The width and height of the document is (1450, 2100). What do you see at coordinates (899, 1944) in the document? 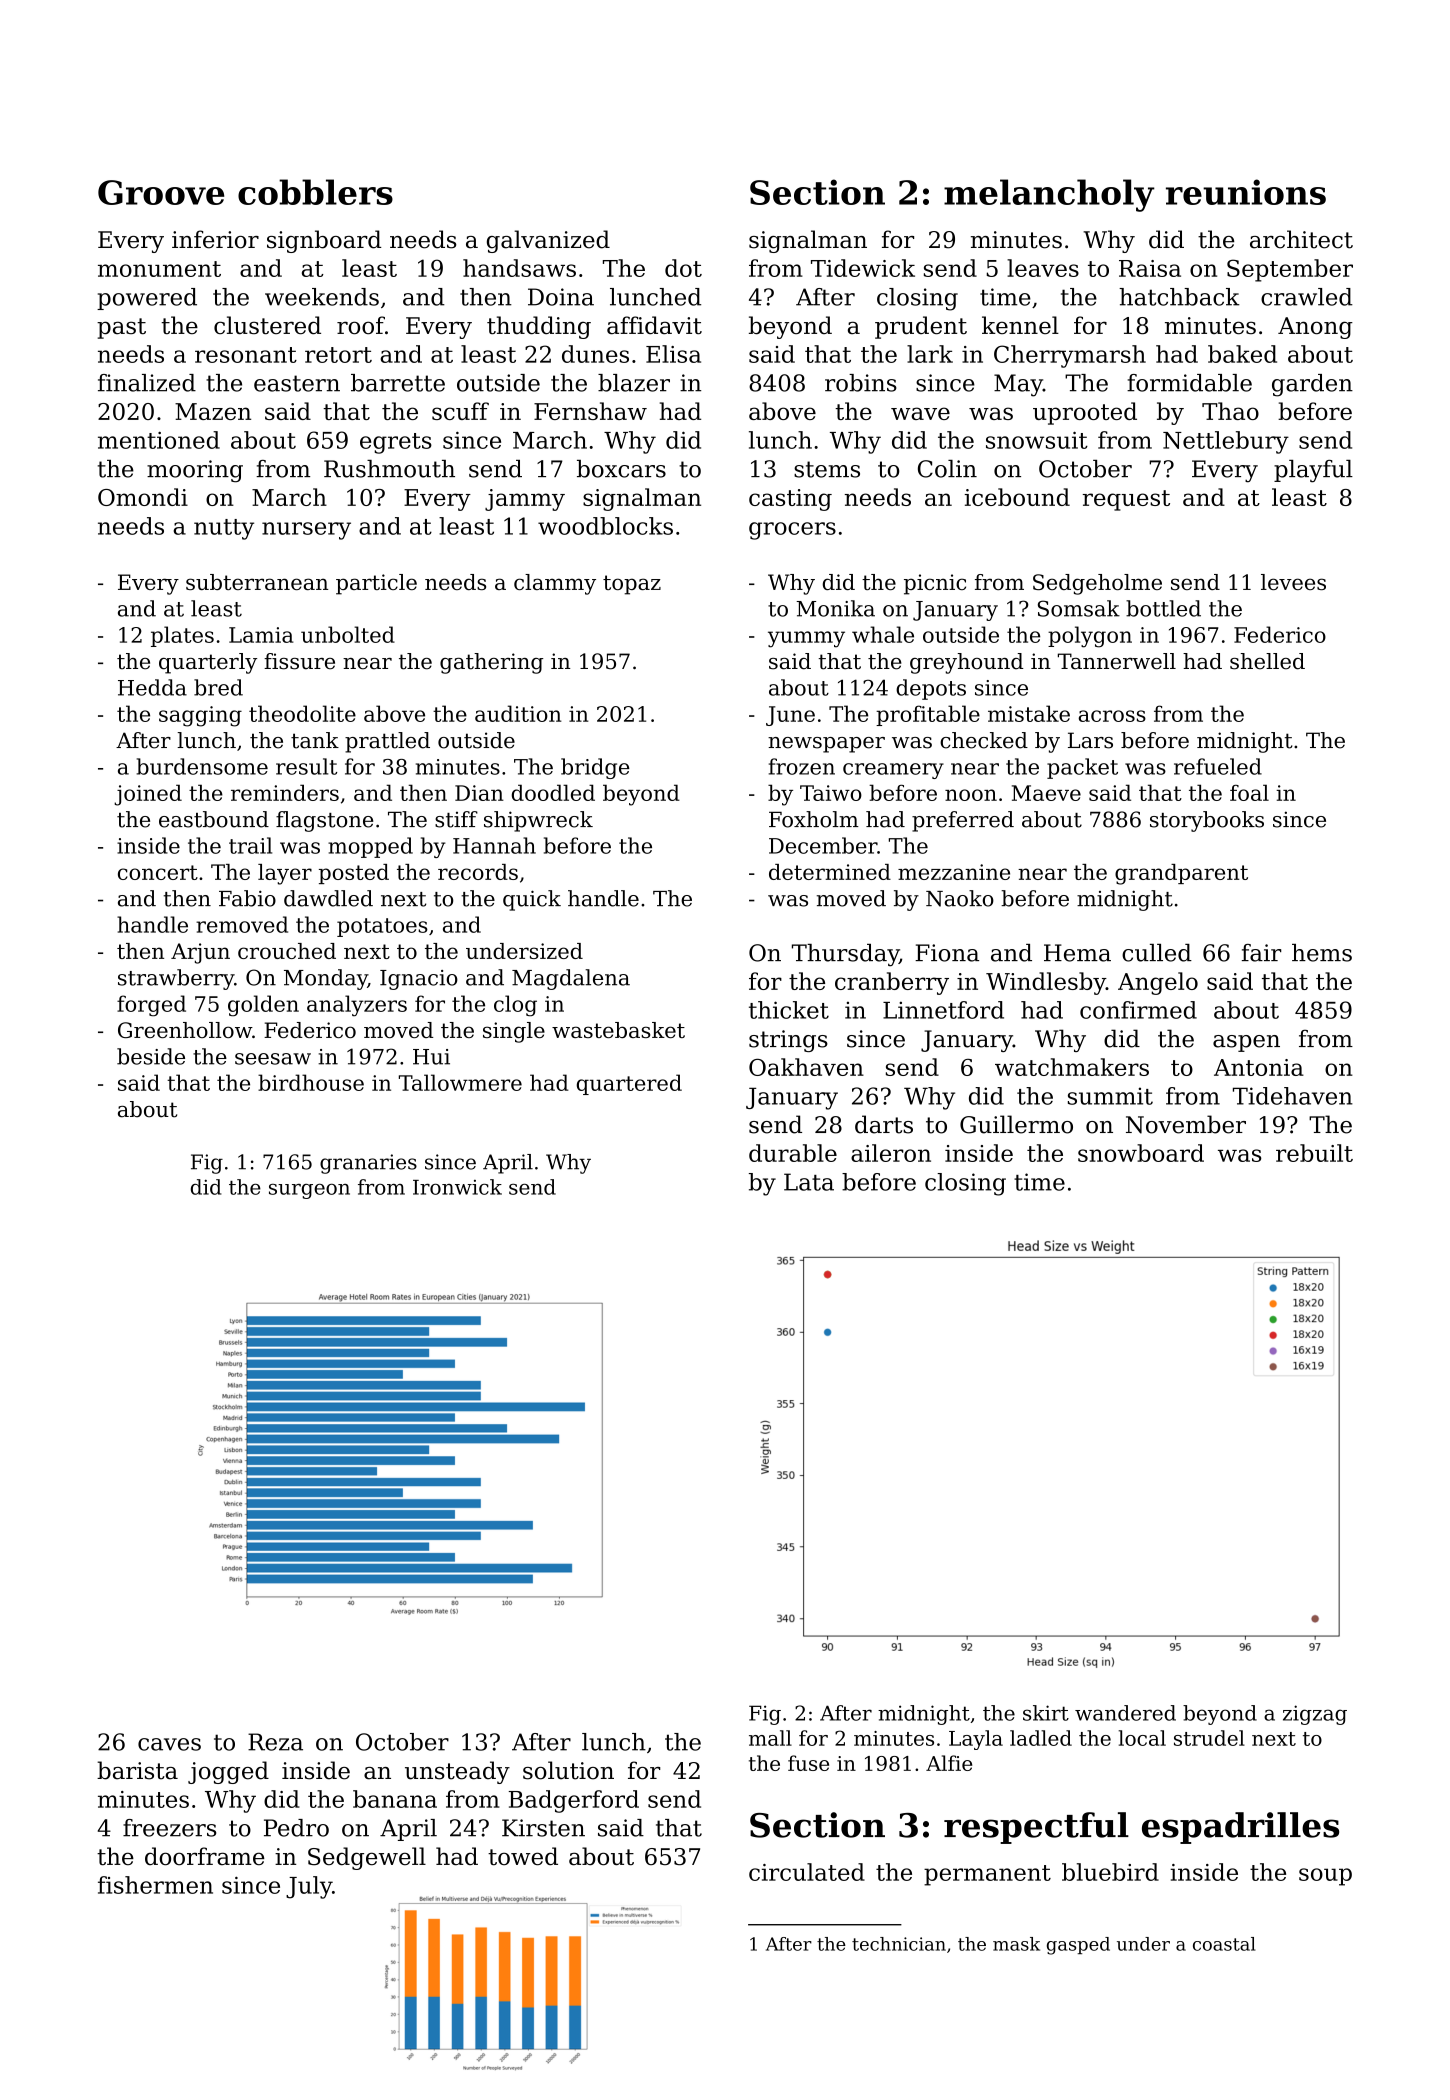
I see `technician` at bounding box center [899, 1944].
